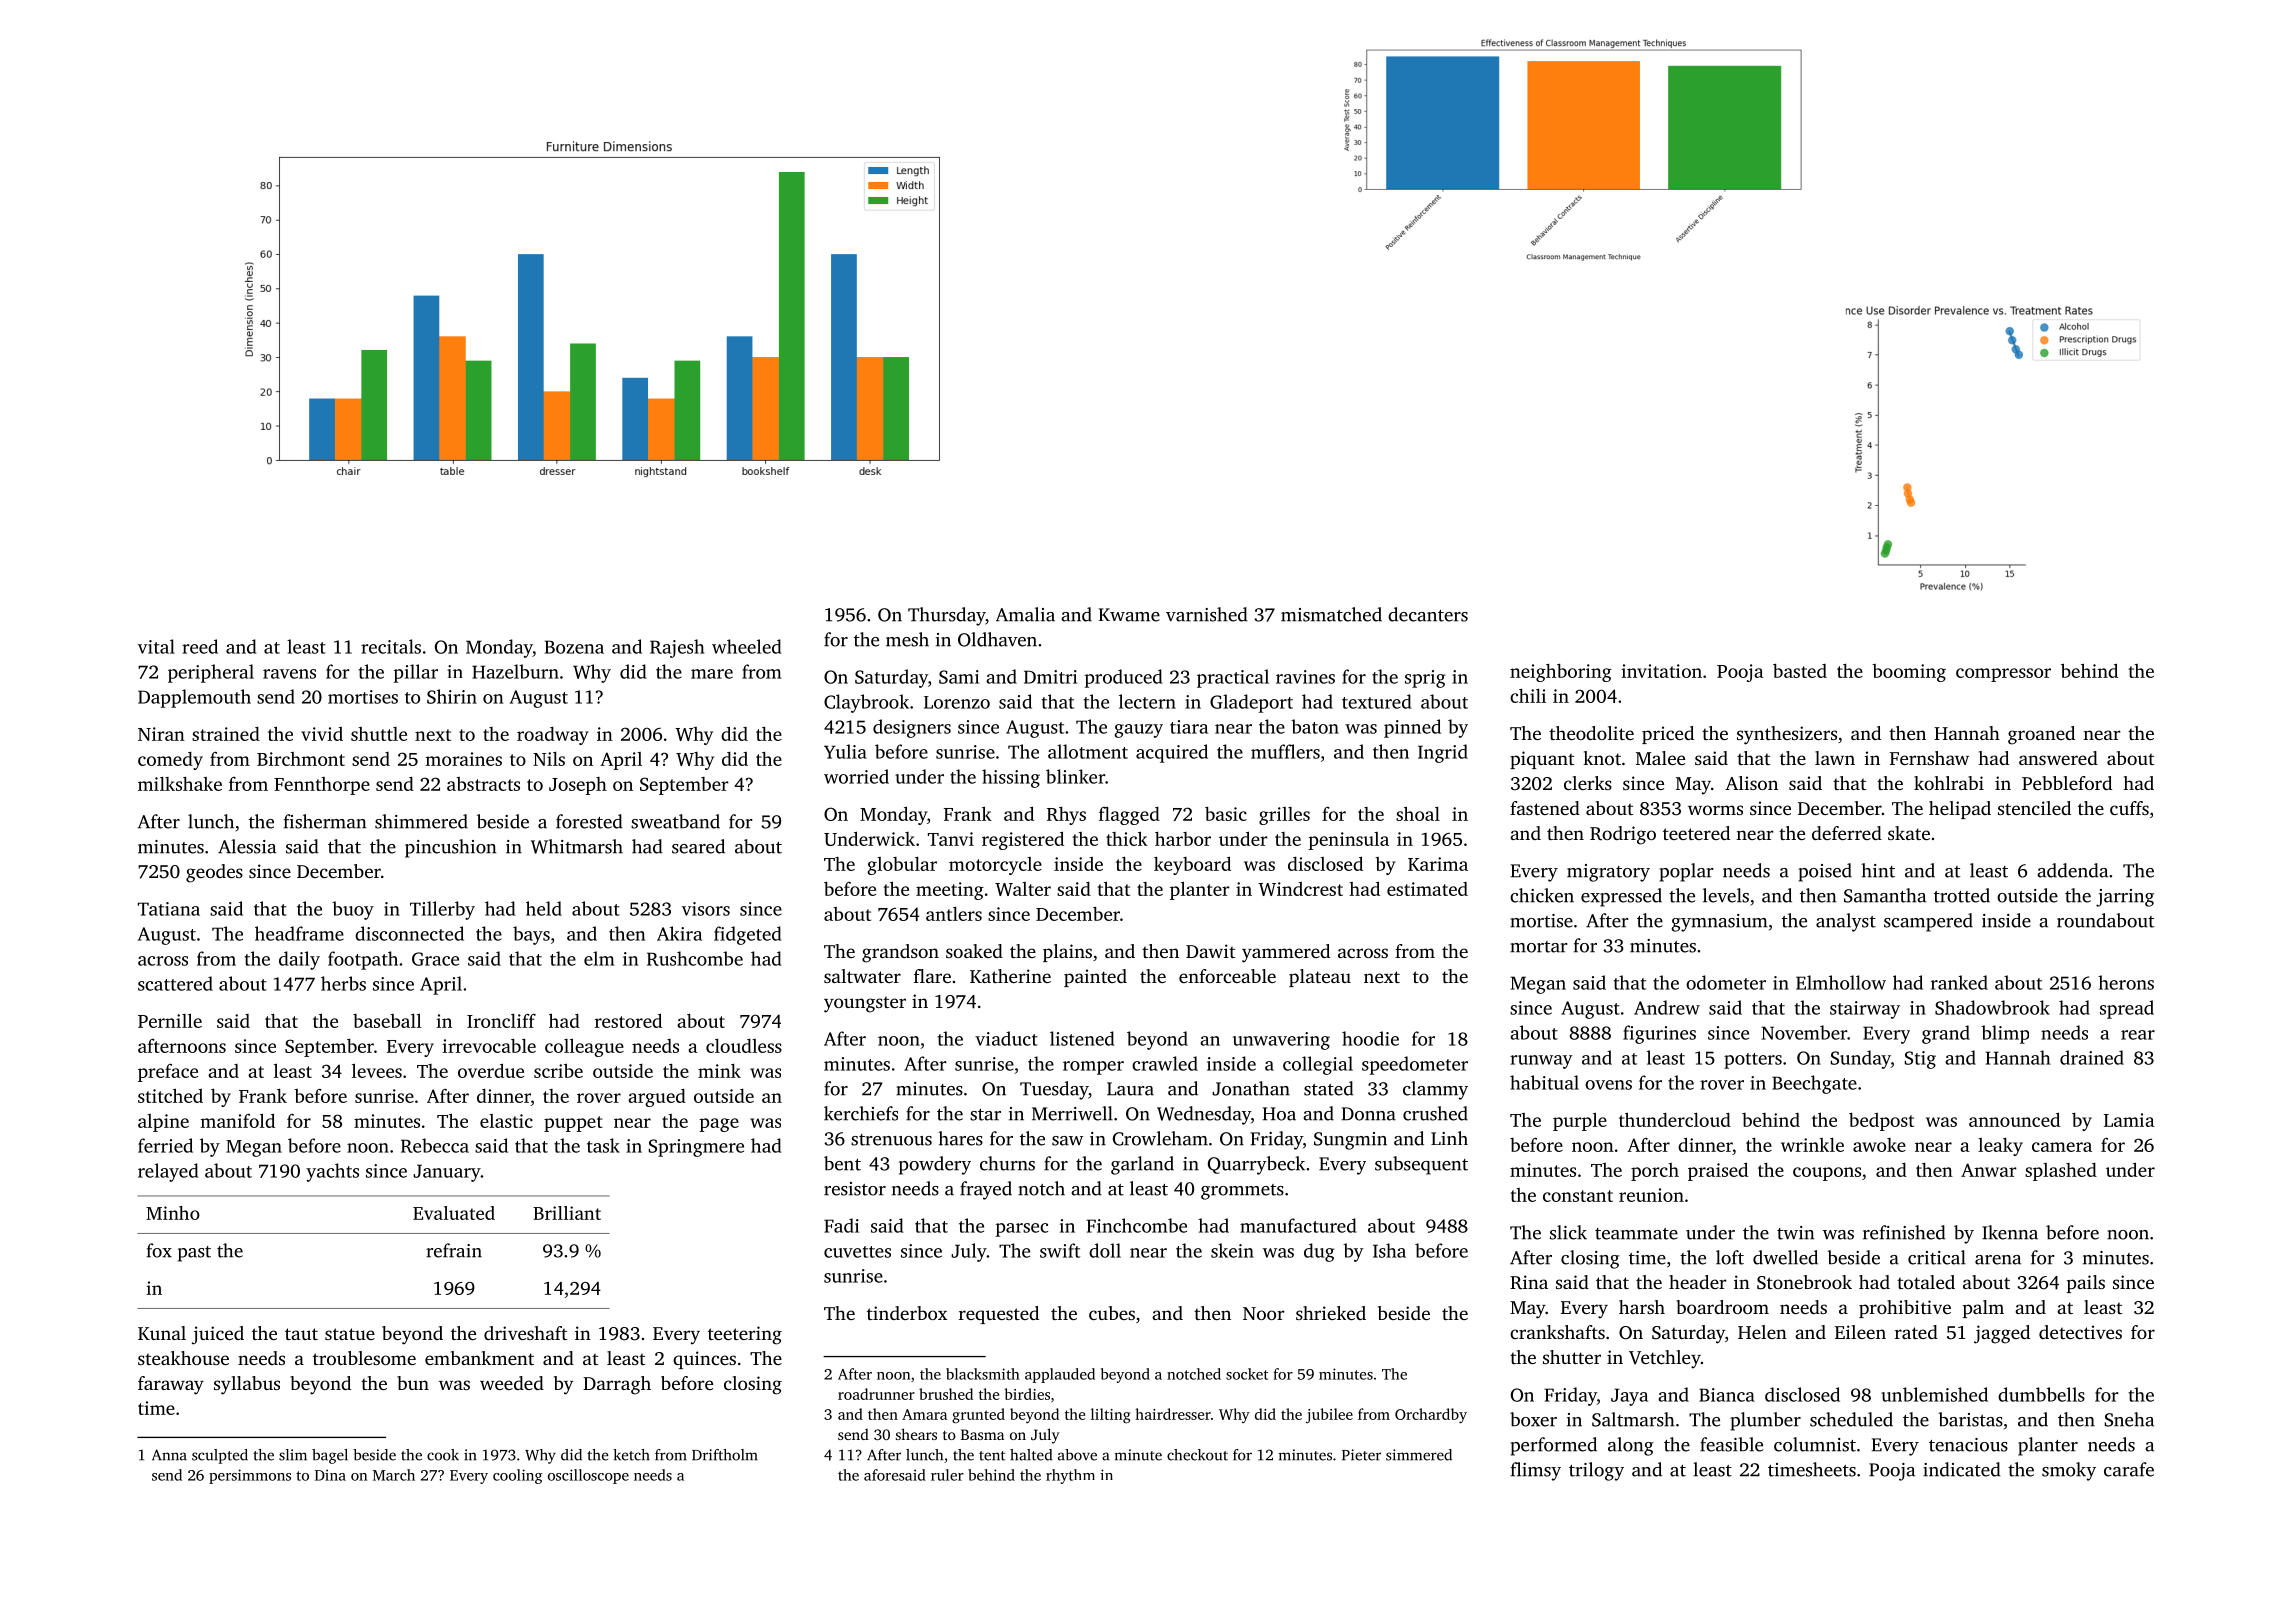 Image resolution: width=2292 pixels, height=1620 pixels. I want to click on answered, so click(2058, 758).
